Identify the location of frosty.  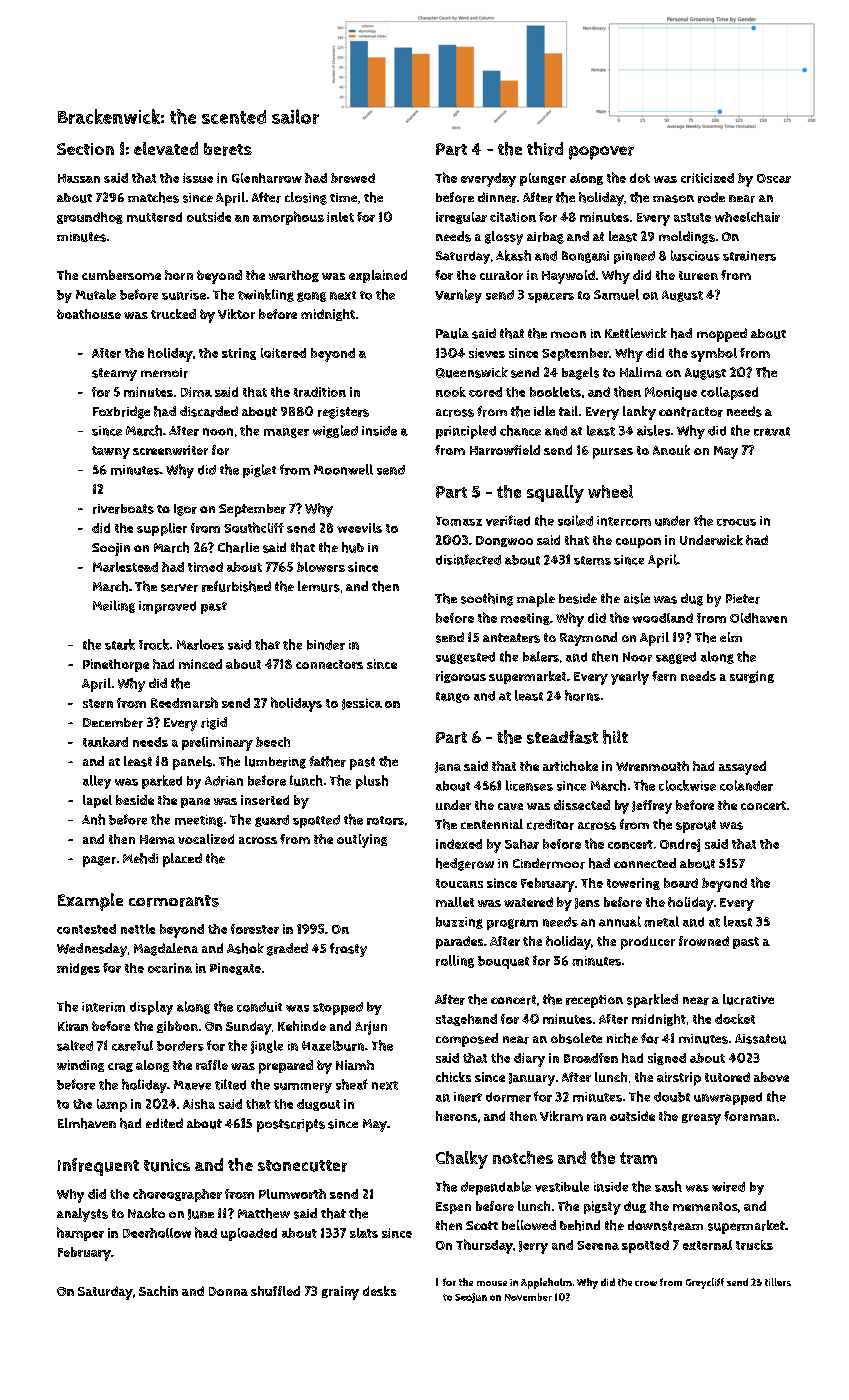
(348, 950).
